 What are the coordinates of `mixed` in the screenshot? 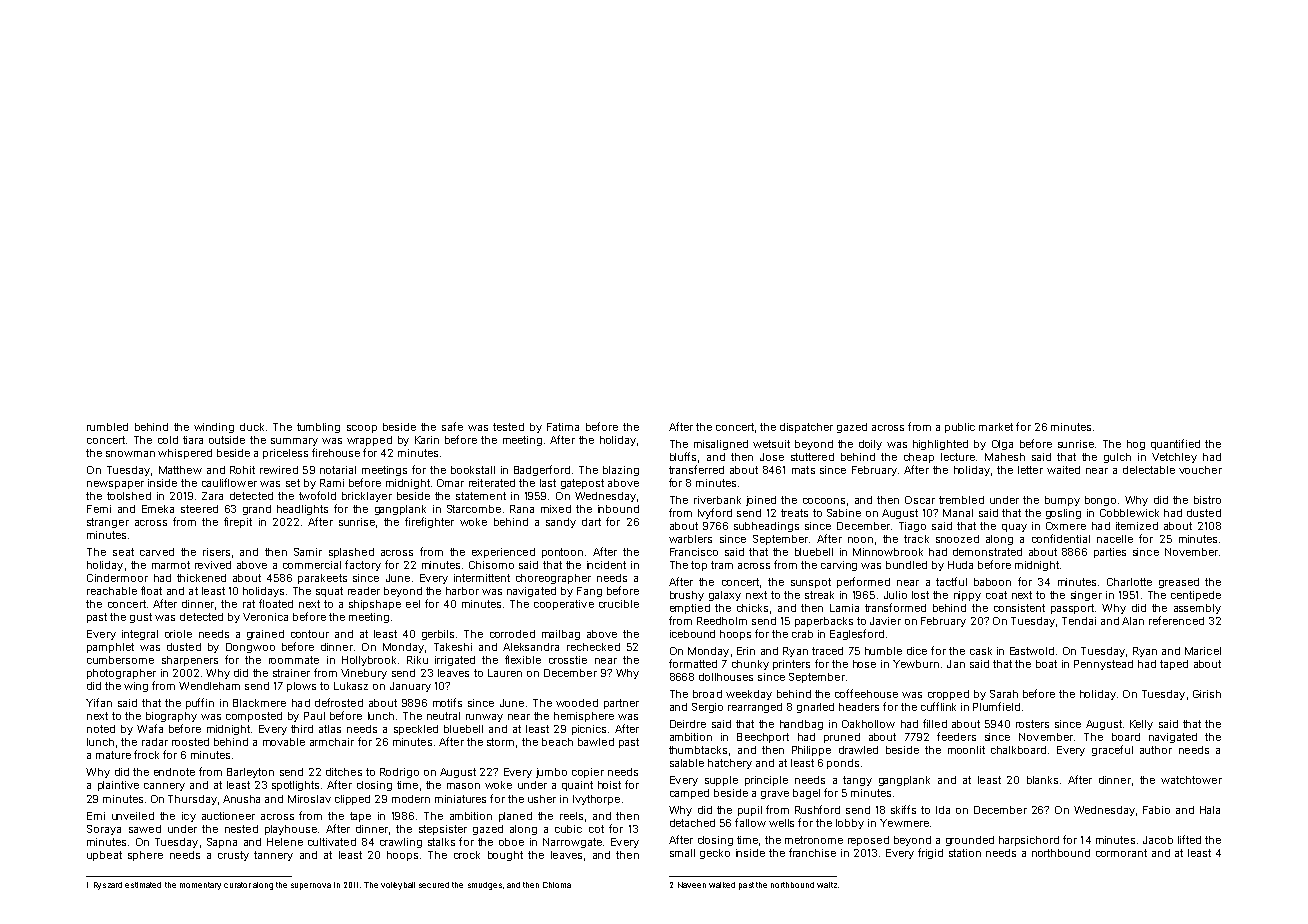 It's located at (556, 509).
